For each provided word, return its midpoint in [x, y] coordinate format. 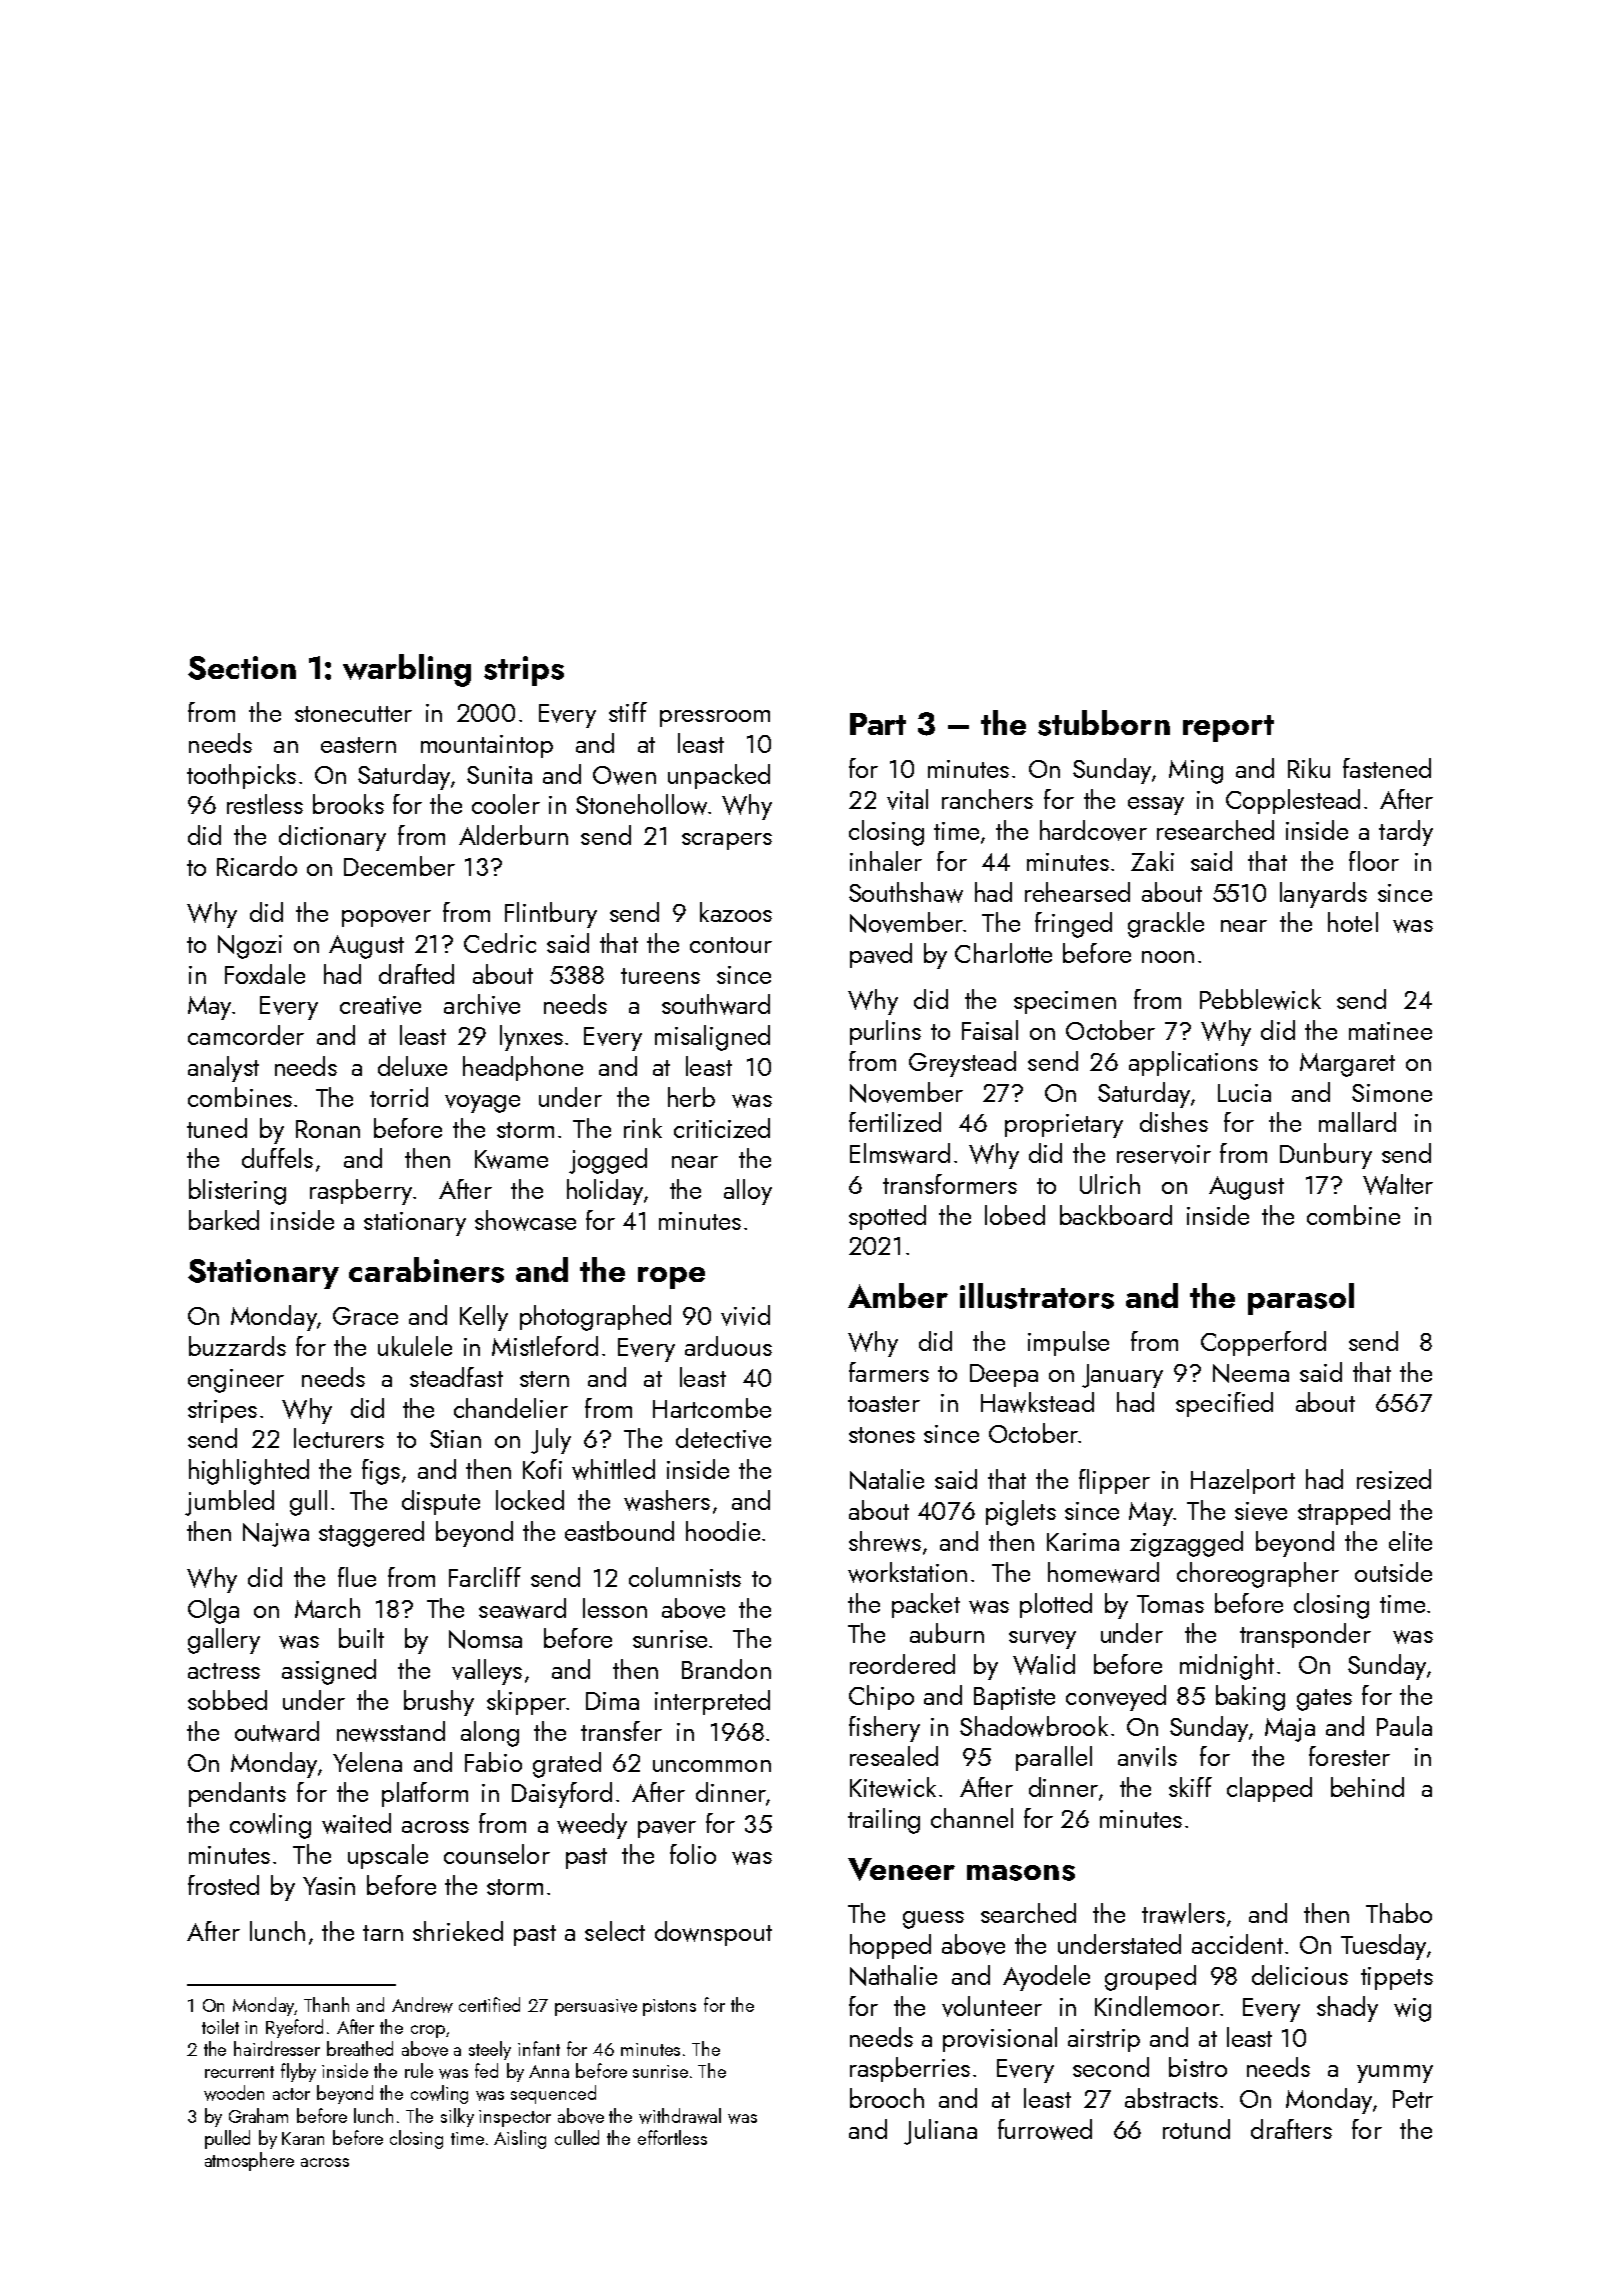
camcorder [246, 1035]
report [1228, 728]
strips [524, 671]
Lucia [1244, 1093]
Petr [1413, 2099]
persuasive [596, 2007]
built [361, 1638]
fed [486, 2070]
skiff [1190, 1787]
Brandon [726, 1669]
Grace [365, 1316]
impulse [1068, 1343]
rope [671, 1278]
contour [731, 945]
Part [878, 724]
